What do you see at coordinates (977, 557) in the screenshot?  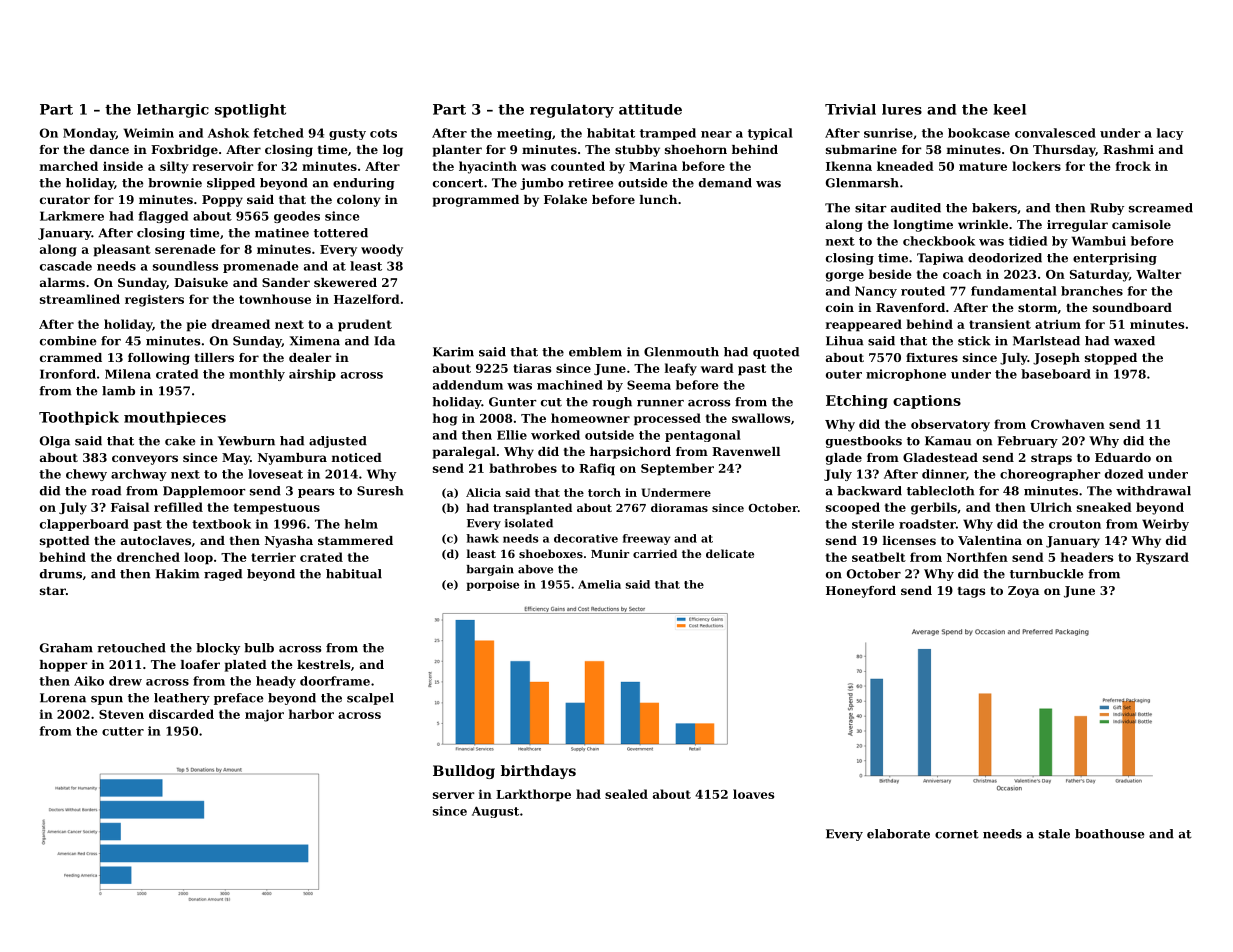 I see `Northfen` at bounding box center [977, 557].
